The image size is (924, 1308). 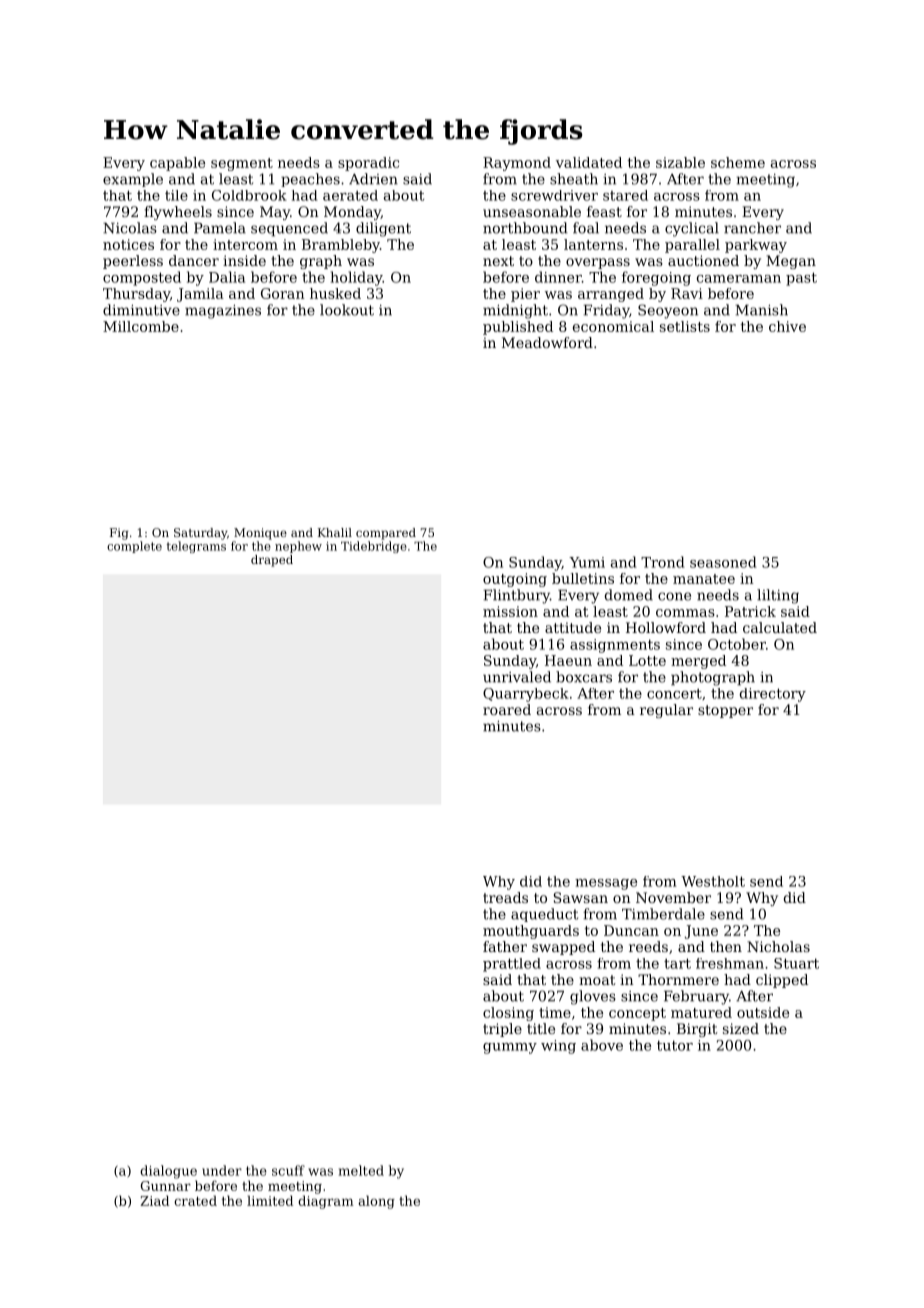 What do you see at coordinates (507, 709) in the screenshot?
I see `roared` at bounding box center [507, 709].
